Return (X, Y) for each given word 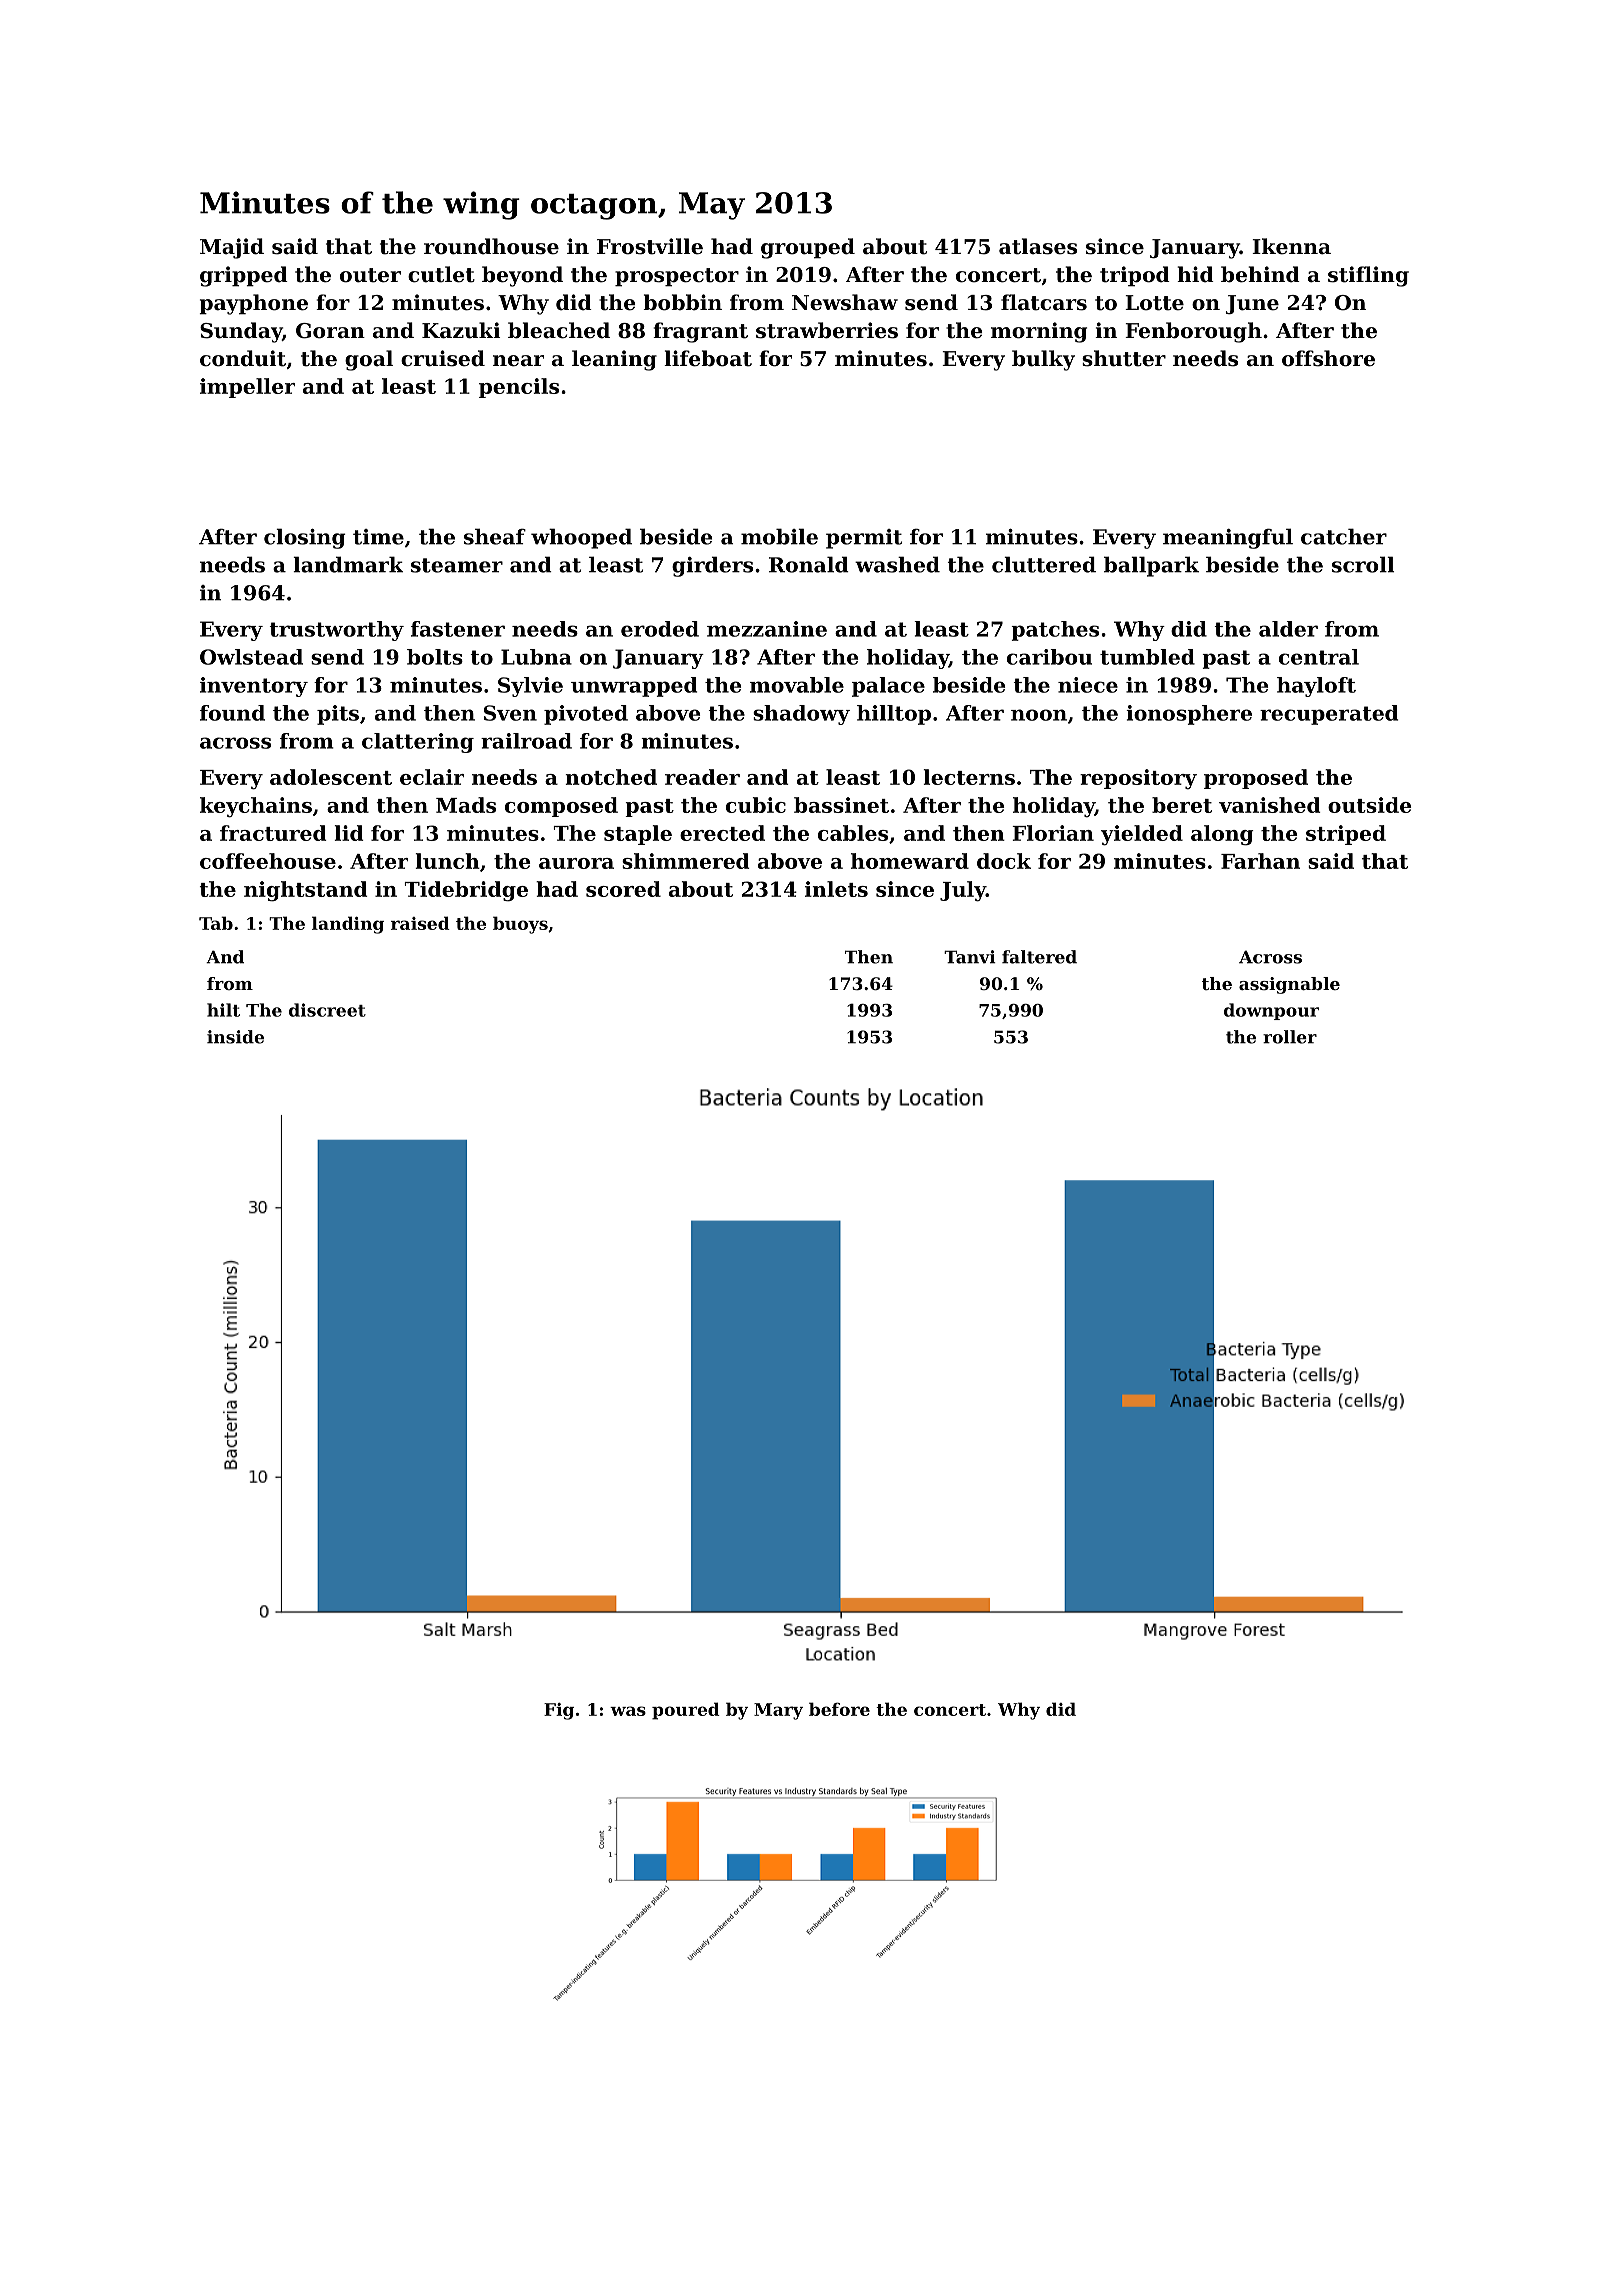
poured (685, 1711)
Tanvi (970, 957)
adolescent (331, 777)
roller (1290, 1037)
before (839, 1709)
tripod (1135, 276)
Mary (778, 1711)
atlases (1038, 246)
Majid (232, 248)
